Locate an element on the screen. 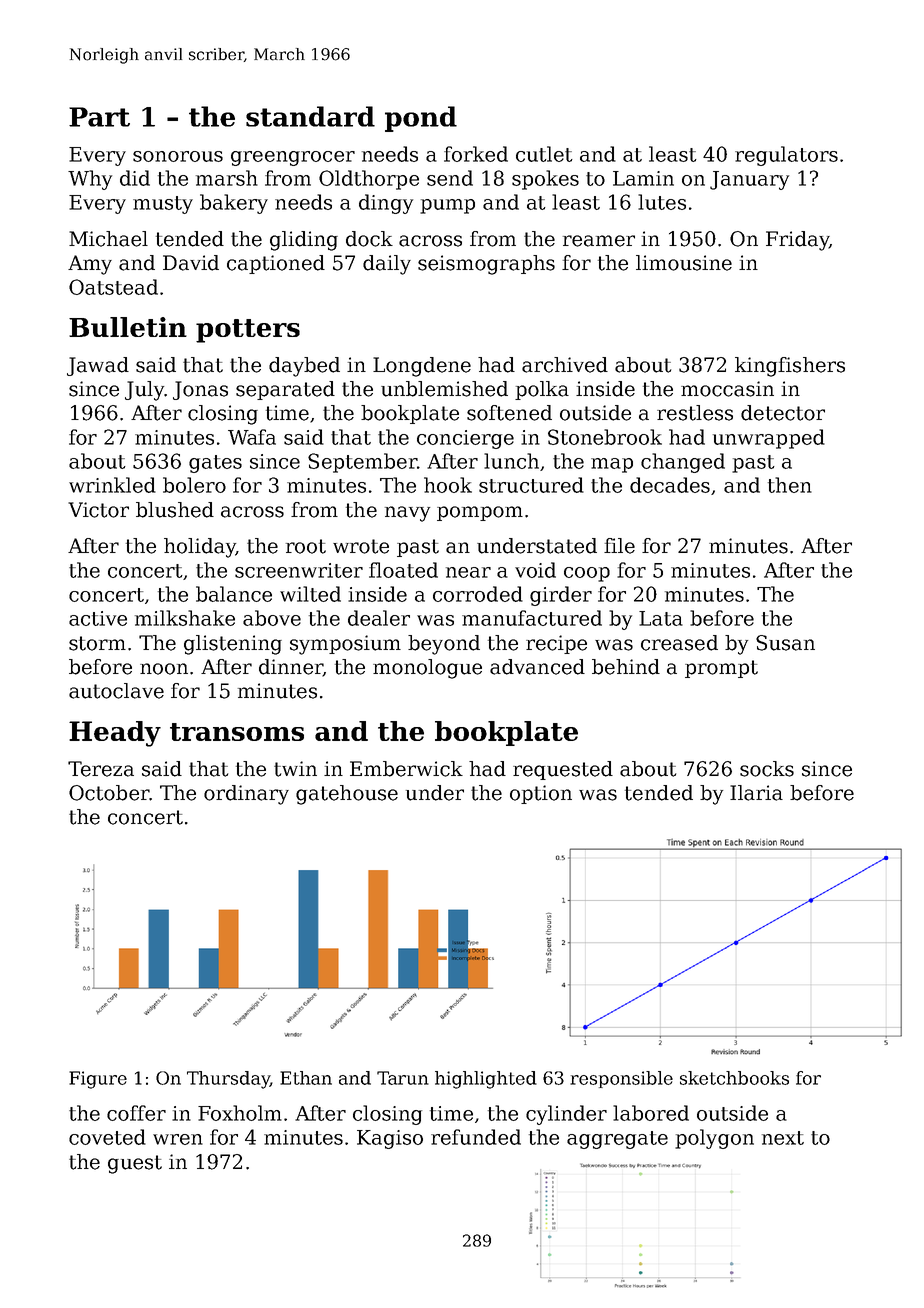 This screenshot has height=1308, width=924. option is located at coordinates (541, 794).
